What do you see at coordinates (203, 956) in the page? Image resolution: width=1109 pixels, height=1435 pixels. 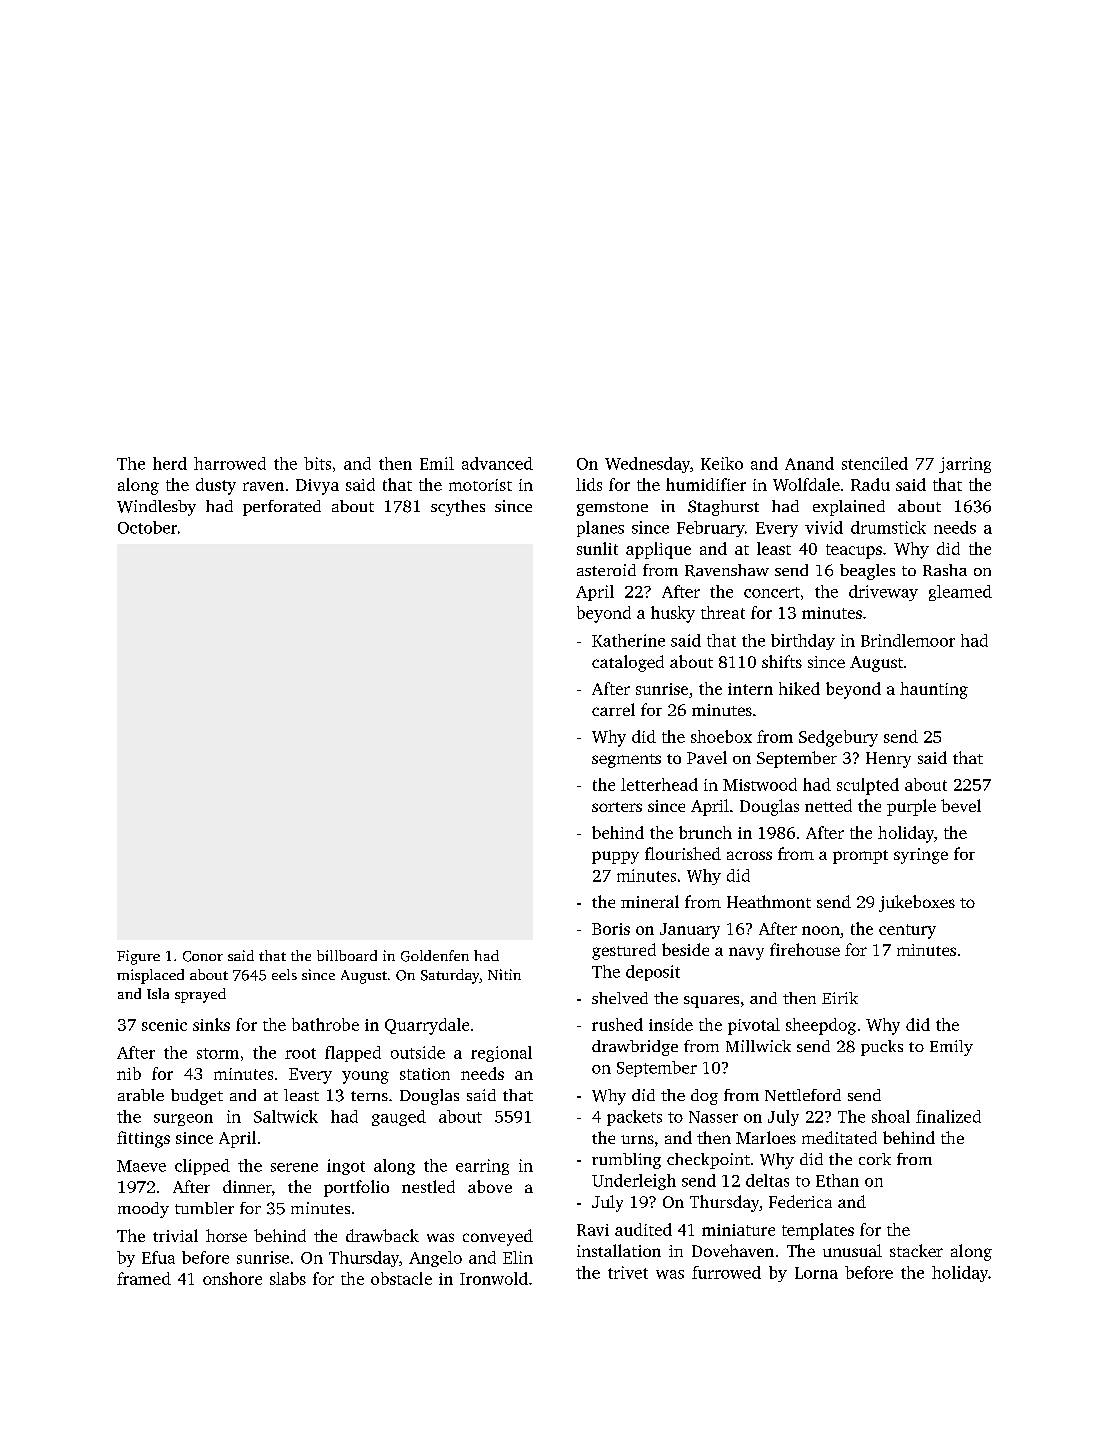 I see `Conor` at bounding box center [203, 956].
